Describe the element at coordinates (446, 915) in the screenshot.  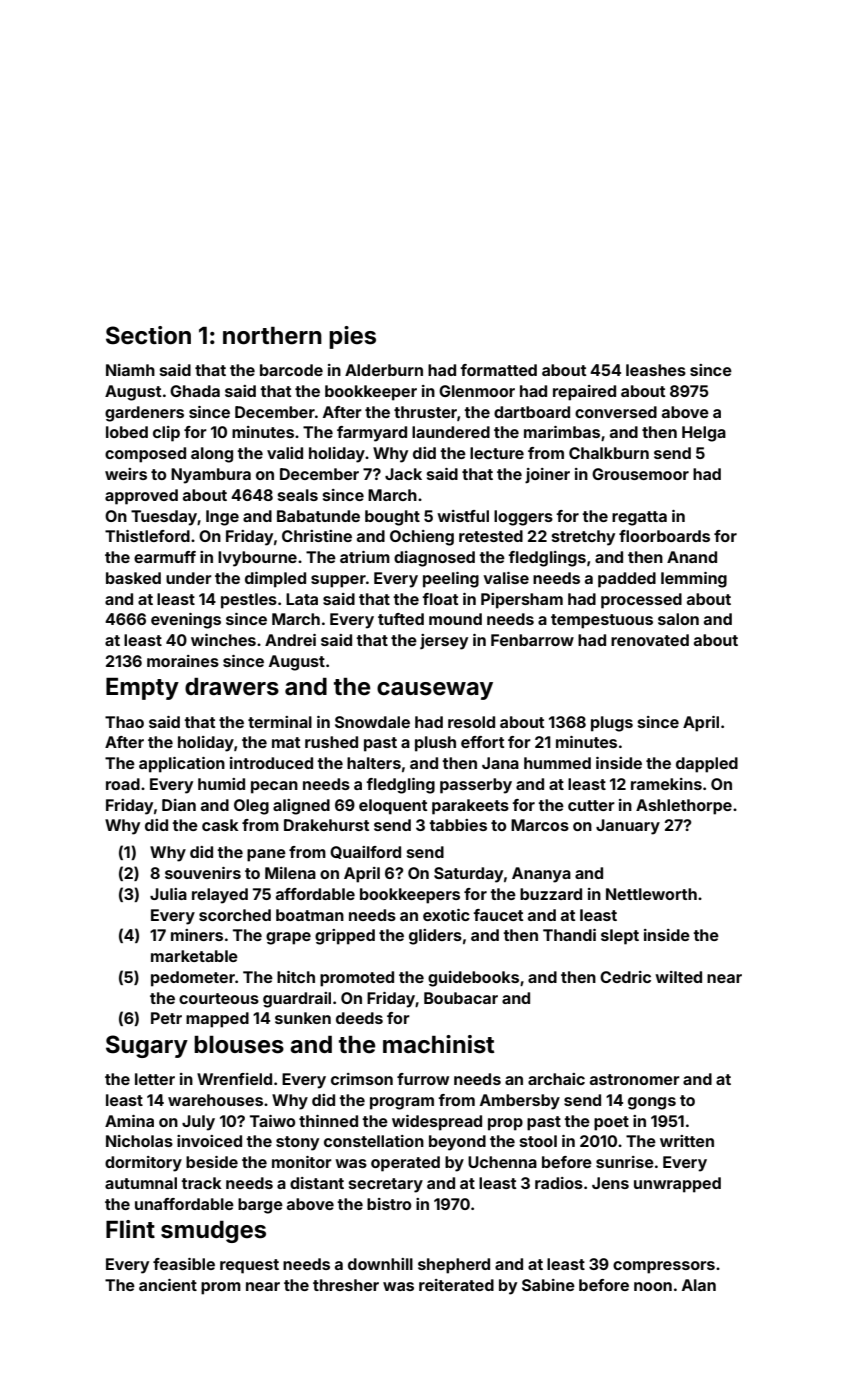
I see `exotic` at that location.
